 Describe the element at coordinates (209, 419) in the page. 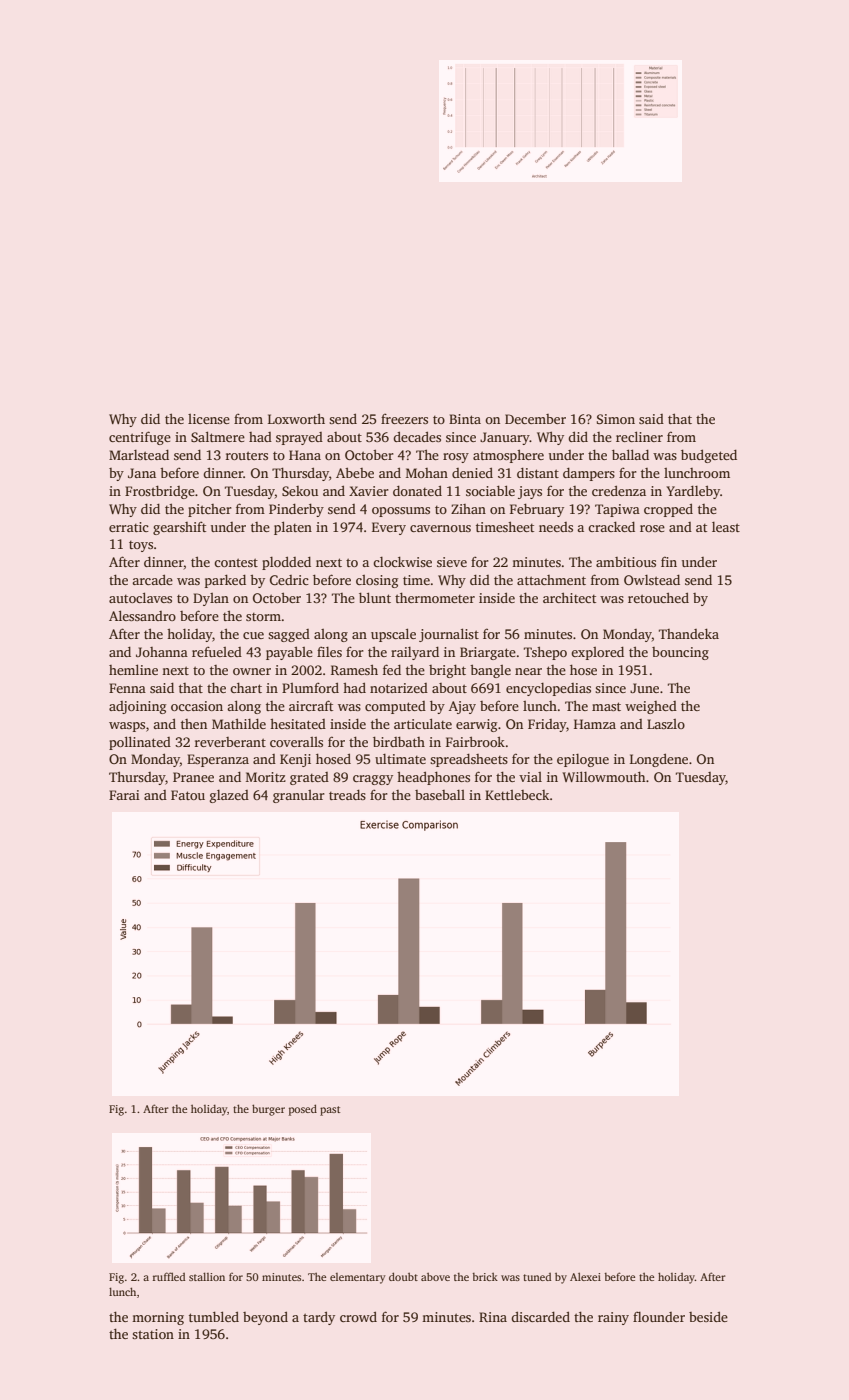

I see `license` at that location.
